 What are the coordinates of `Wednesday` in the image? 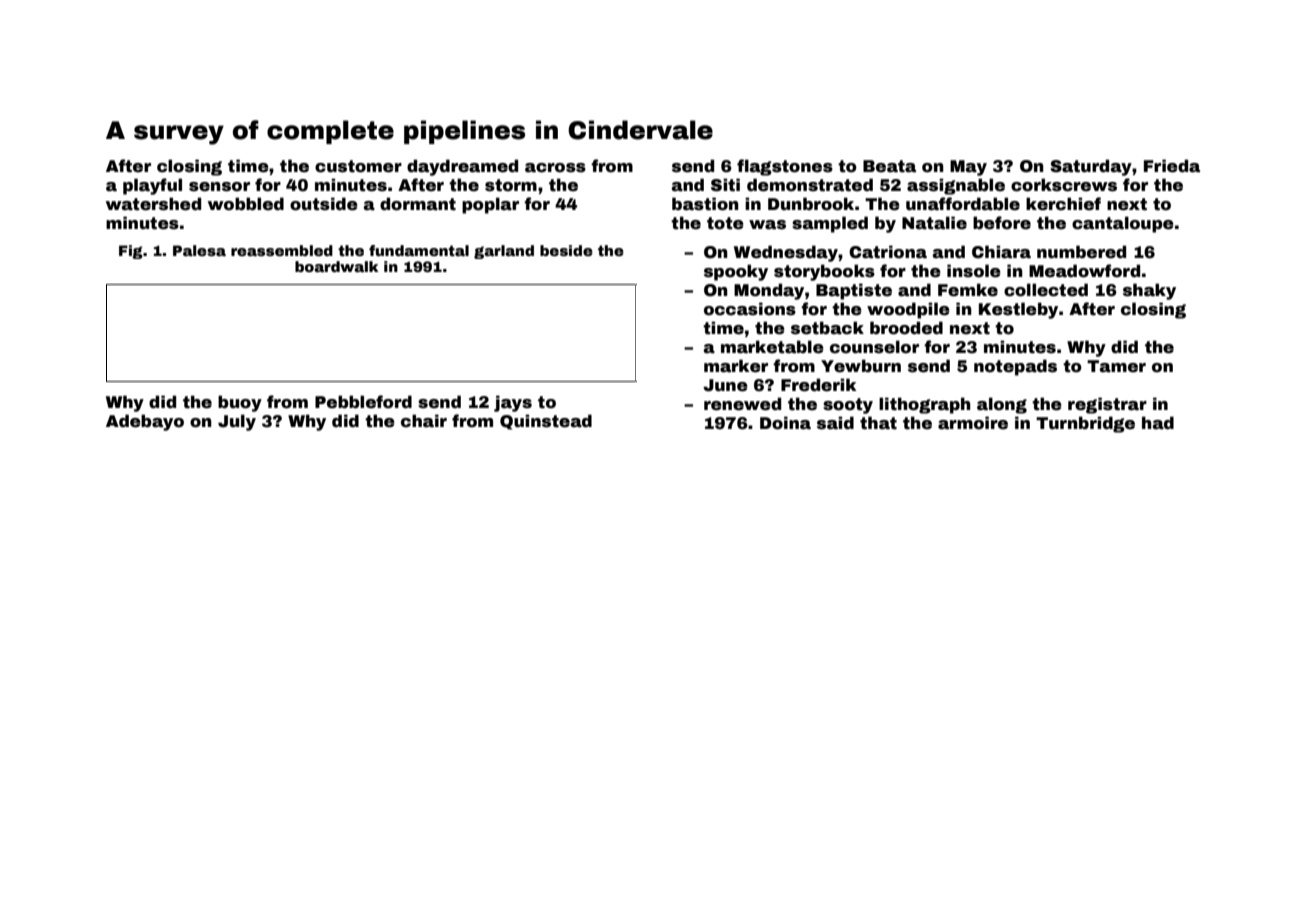 It's located at (786, 253).
